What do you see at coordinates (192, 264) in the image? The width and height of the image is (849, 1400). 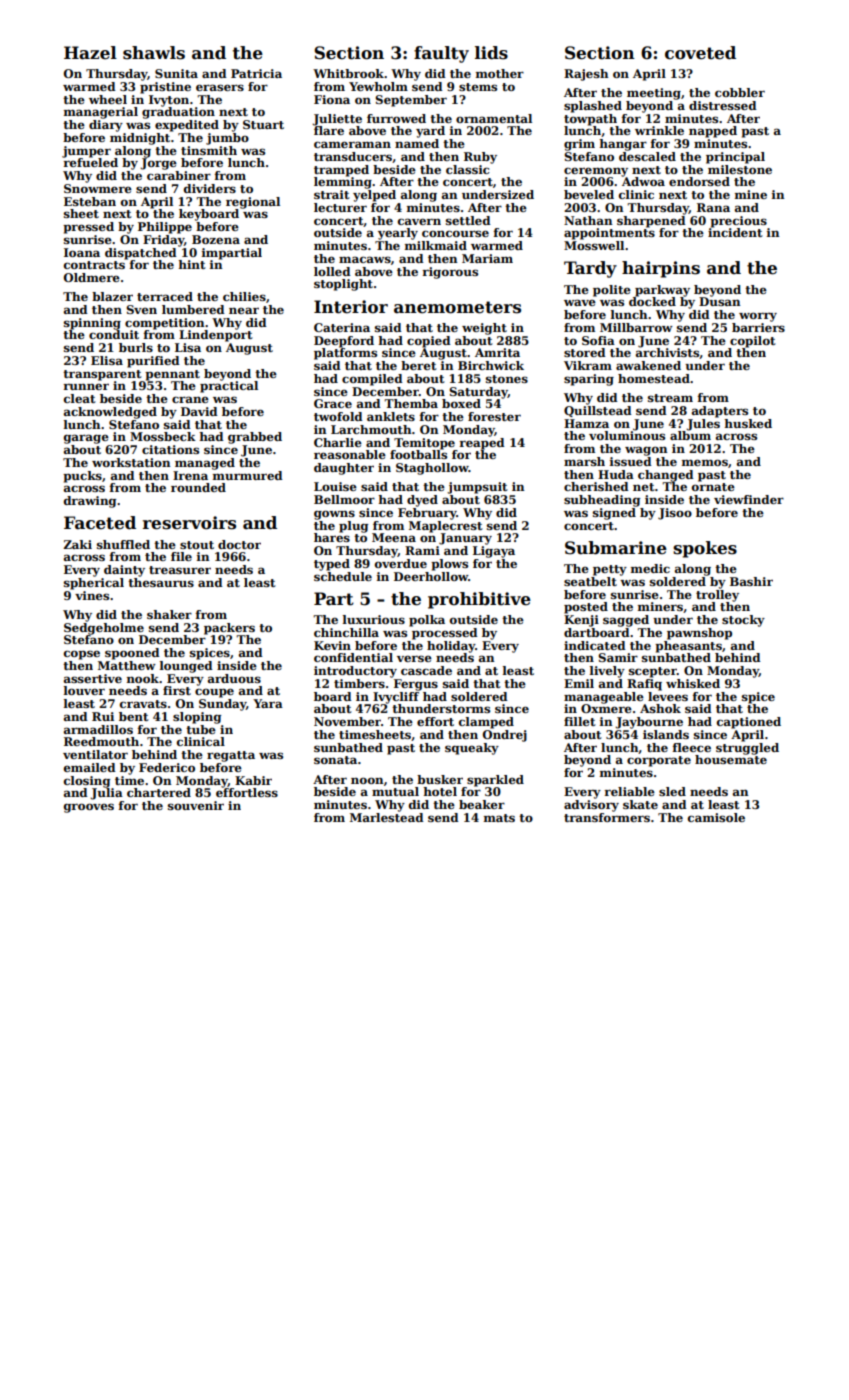 I see `hint` at bounding box center [192, 264].
